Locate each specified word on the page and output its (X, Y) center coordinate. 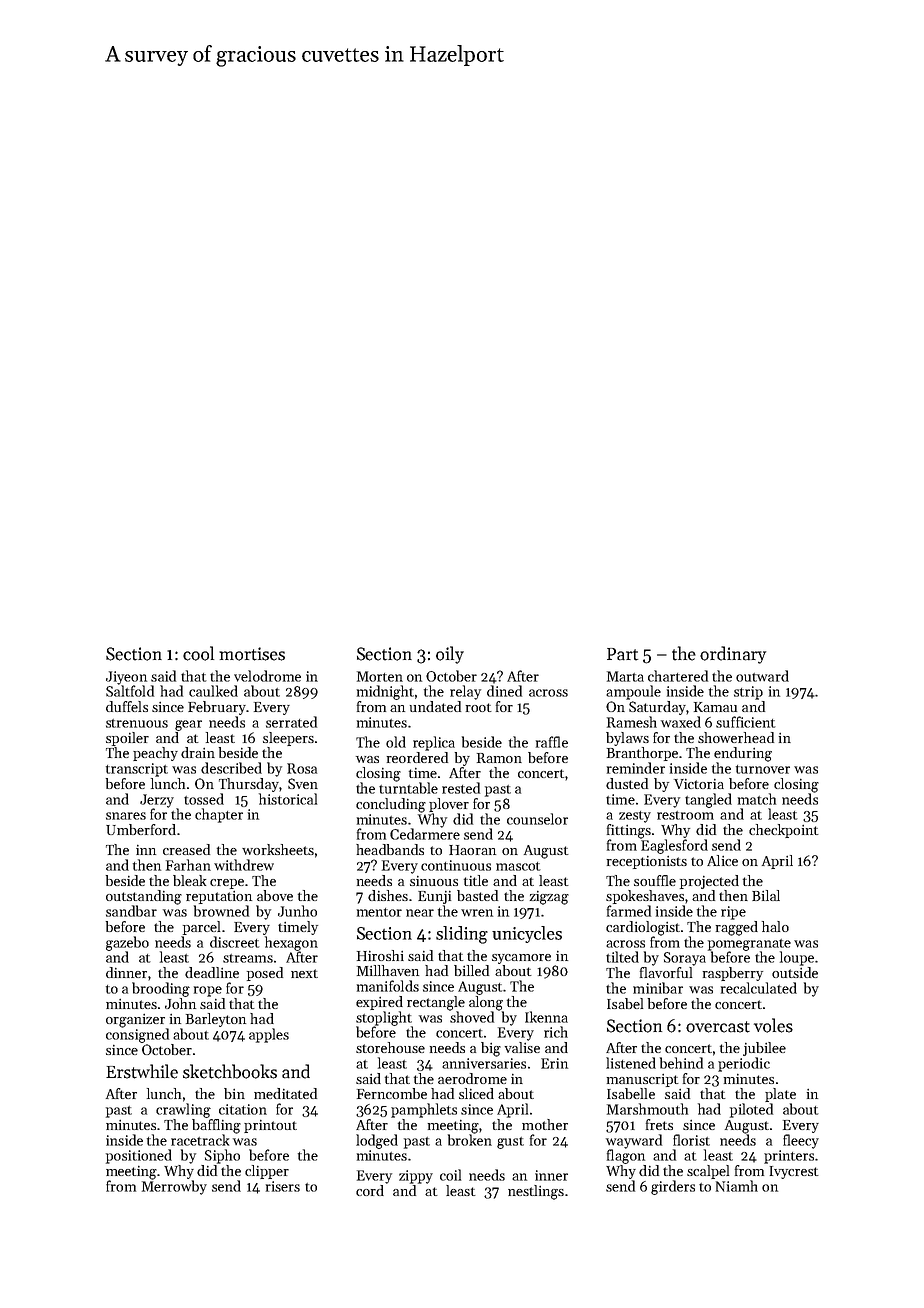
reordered (417, 757)
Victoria (699, 784)
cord (370, 1190)
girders (673, 1187)
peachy (155, 754)
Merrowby (174, 1187)
